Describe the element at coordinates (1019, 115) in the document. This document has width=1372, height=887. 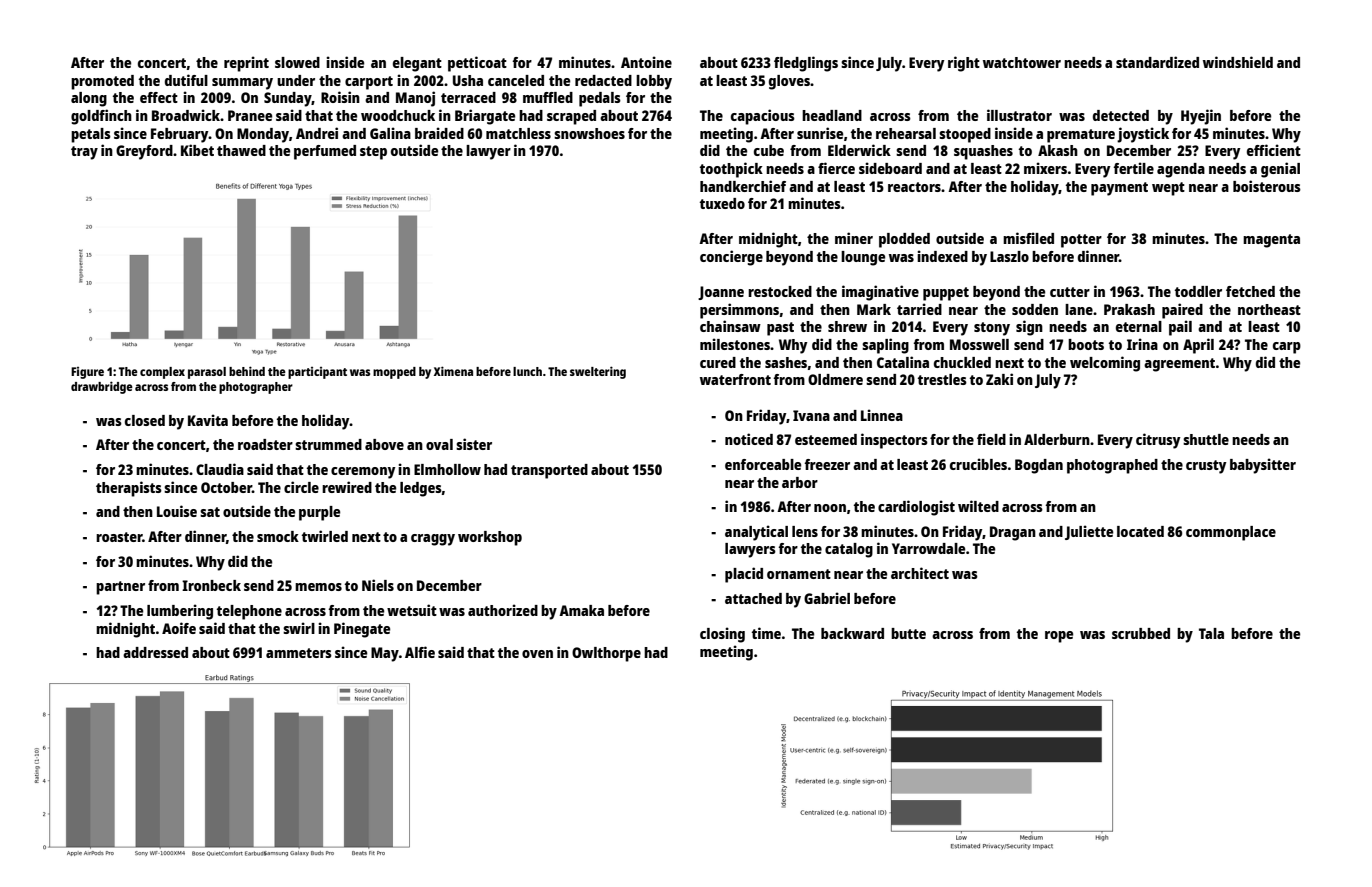
I see `illustrator` at that location.
